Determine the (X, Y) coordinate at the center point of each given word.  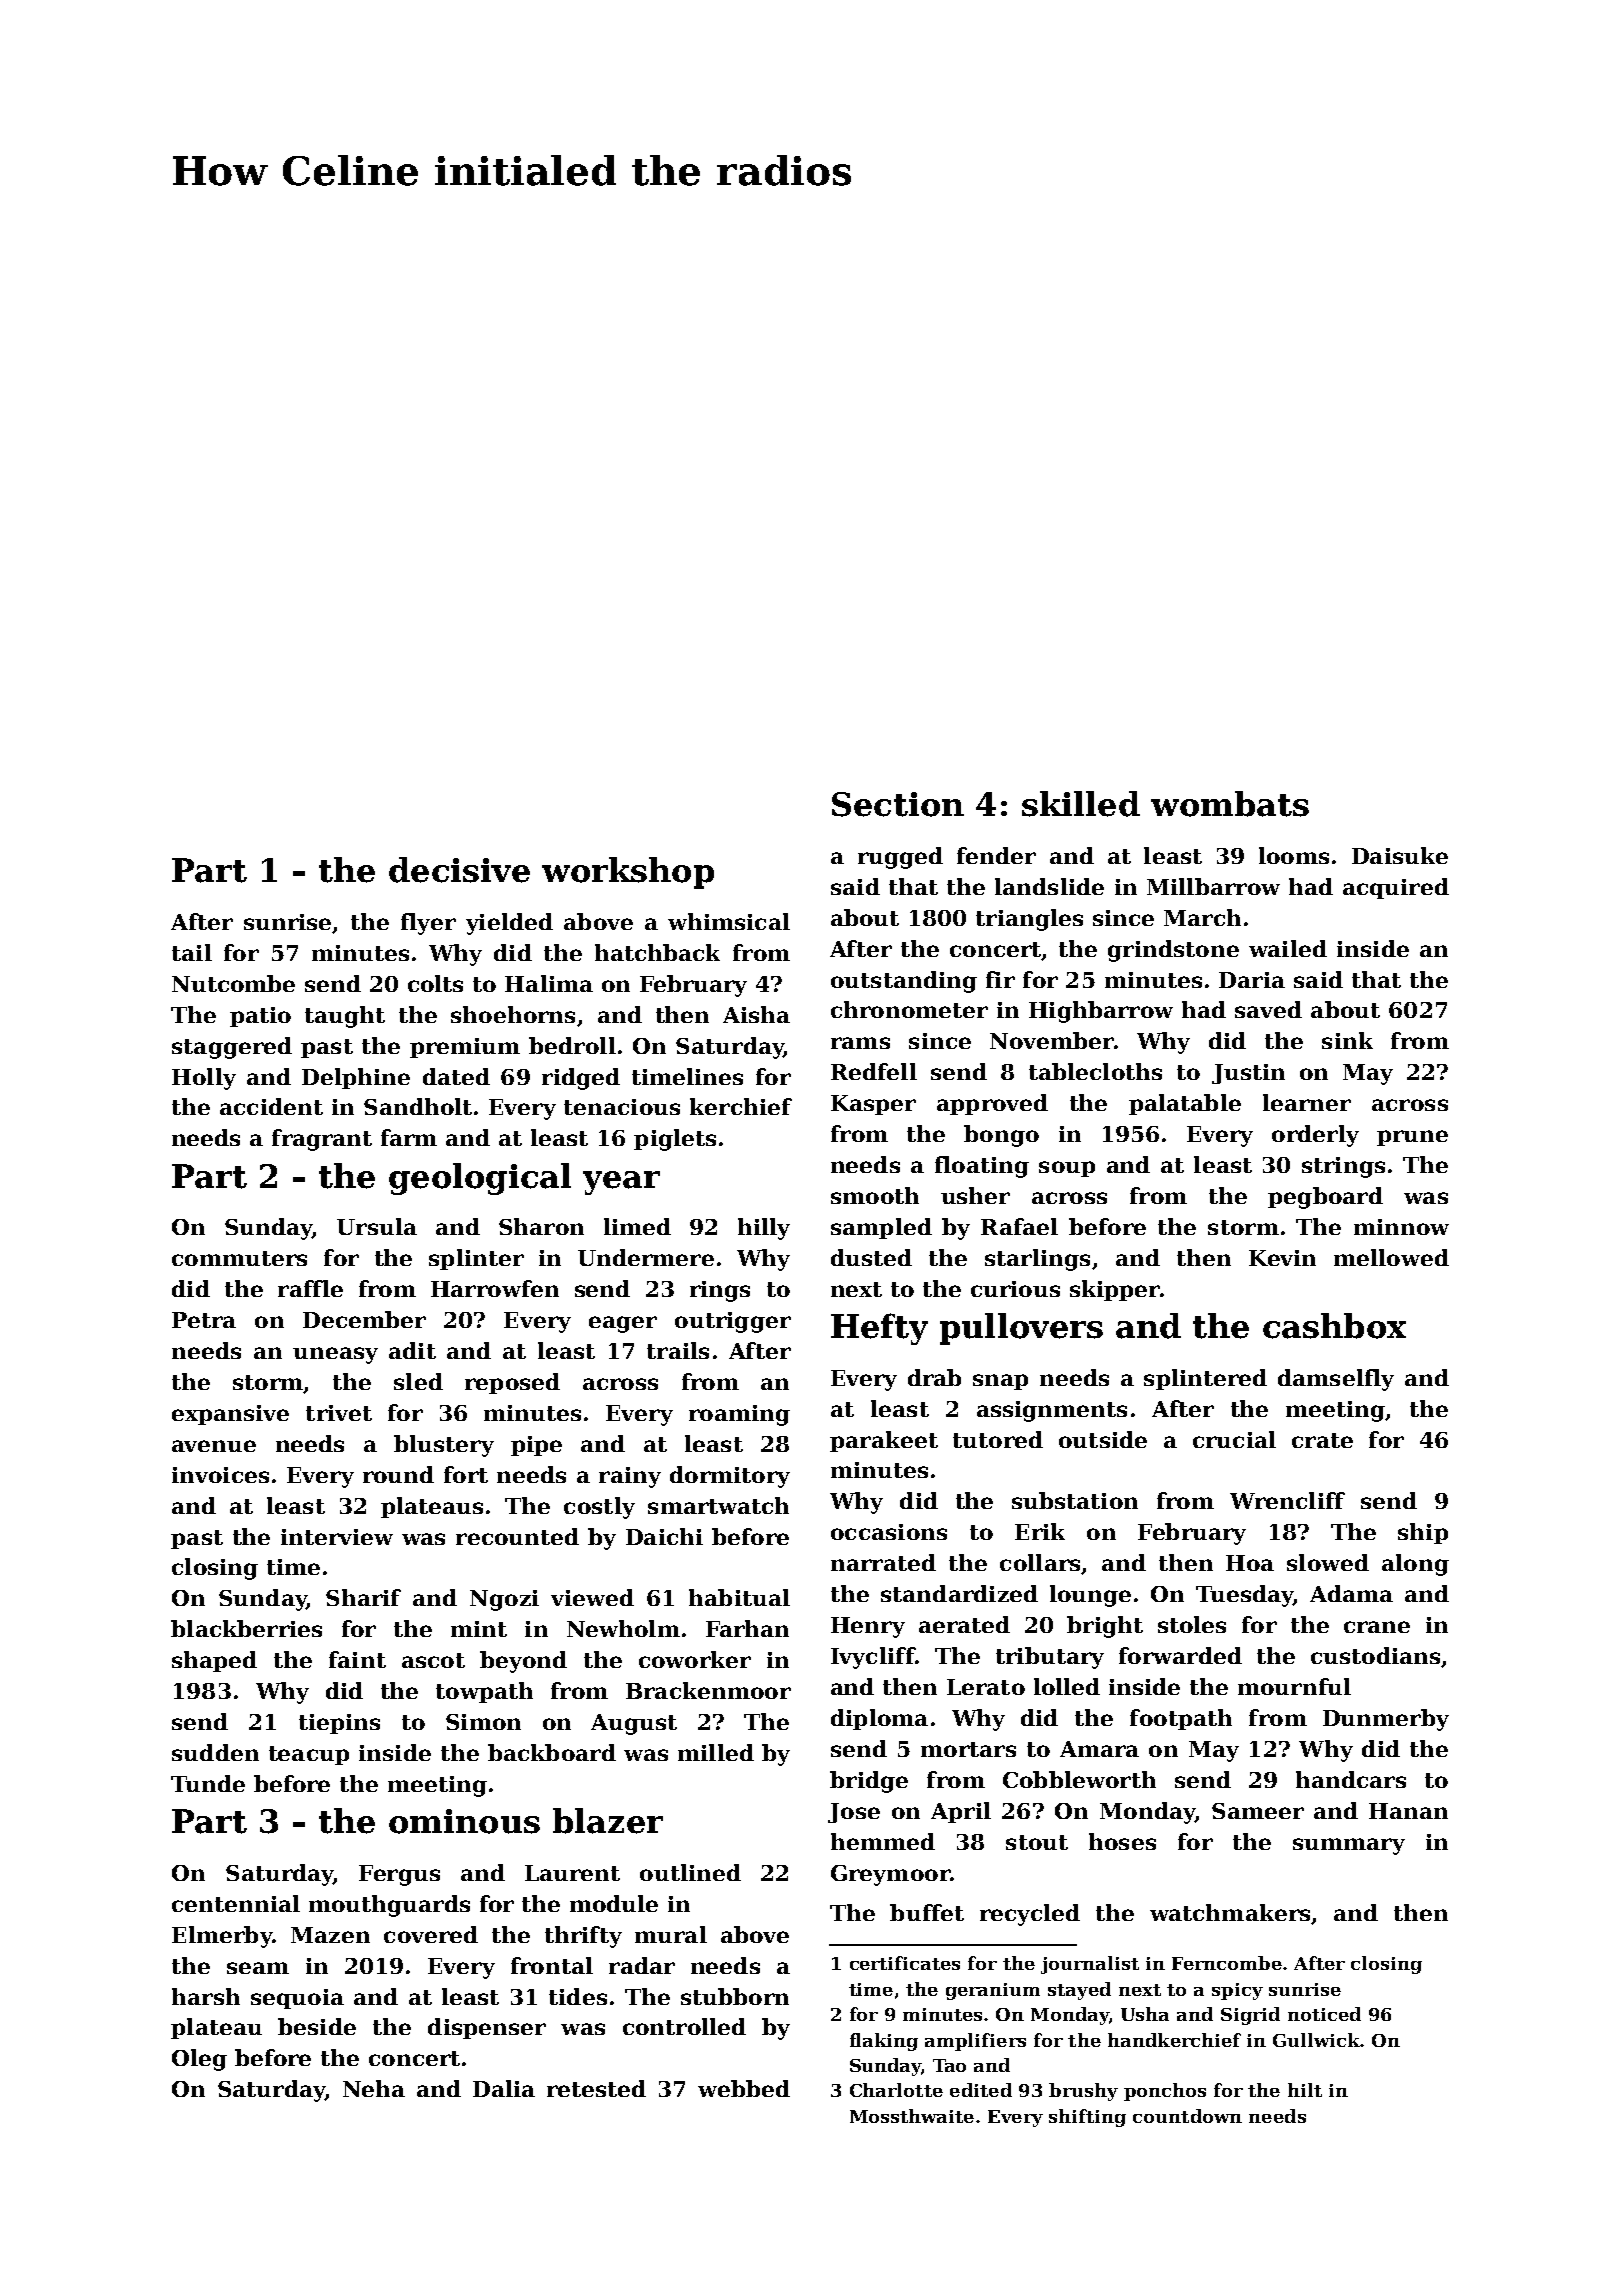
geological (480, 1179)
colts (435, 983)
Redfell (874, 1071)
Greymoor (890, 1875)
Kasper (873, 1105)
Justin (1248, 1074)
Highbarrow (1101, 1012)
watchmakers (1230, 1912)
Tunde (208, 1783)
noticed (1324, 2014)
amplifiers (975, 2042)
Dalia (504, 2088)
